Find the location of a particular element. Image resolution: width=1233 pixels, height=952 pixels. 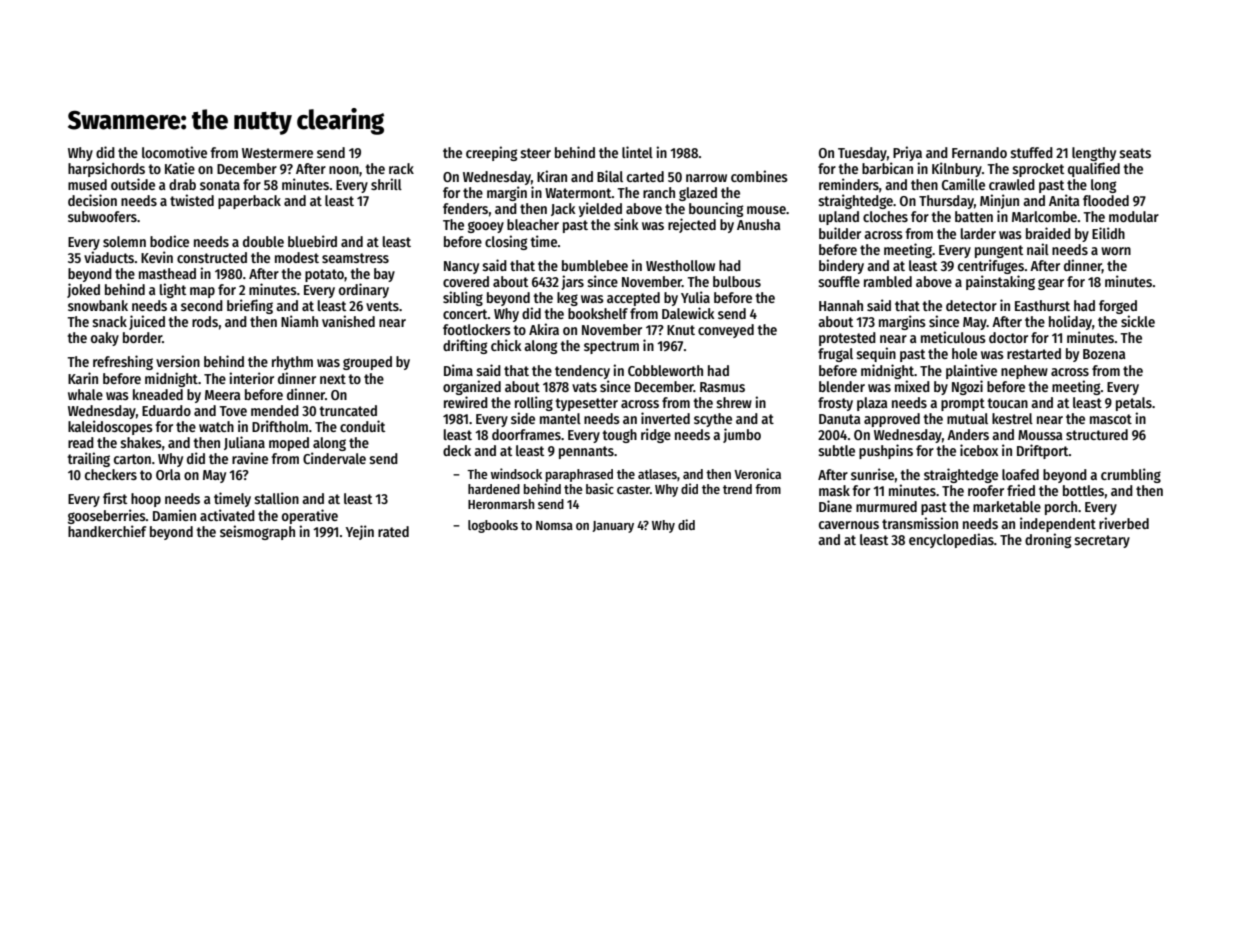

lintel is located at coordinates (637, 152).
